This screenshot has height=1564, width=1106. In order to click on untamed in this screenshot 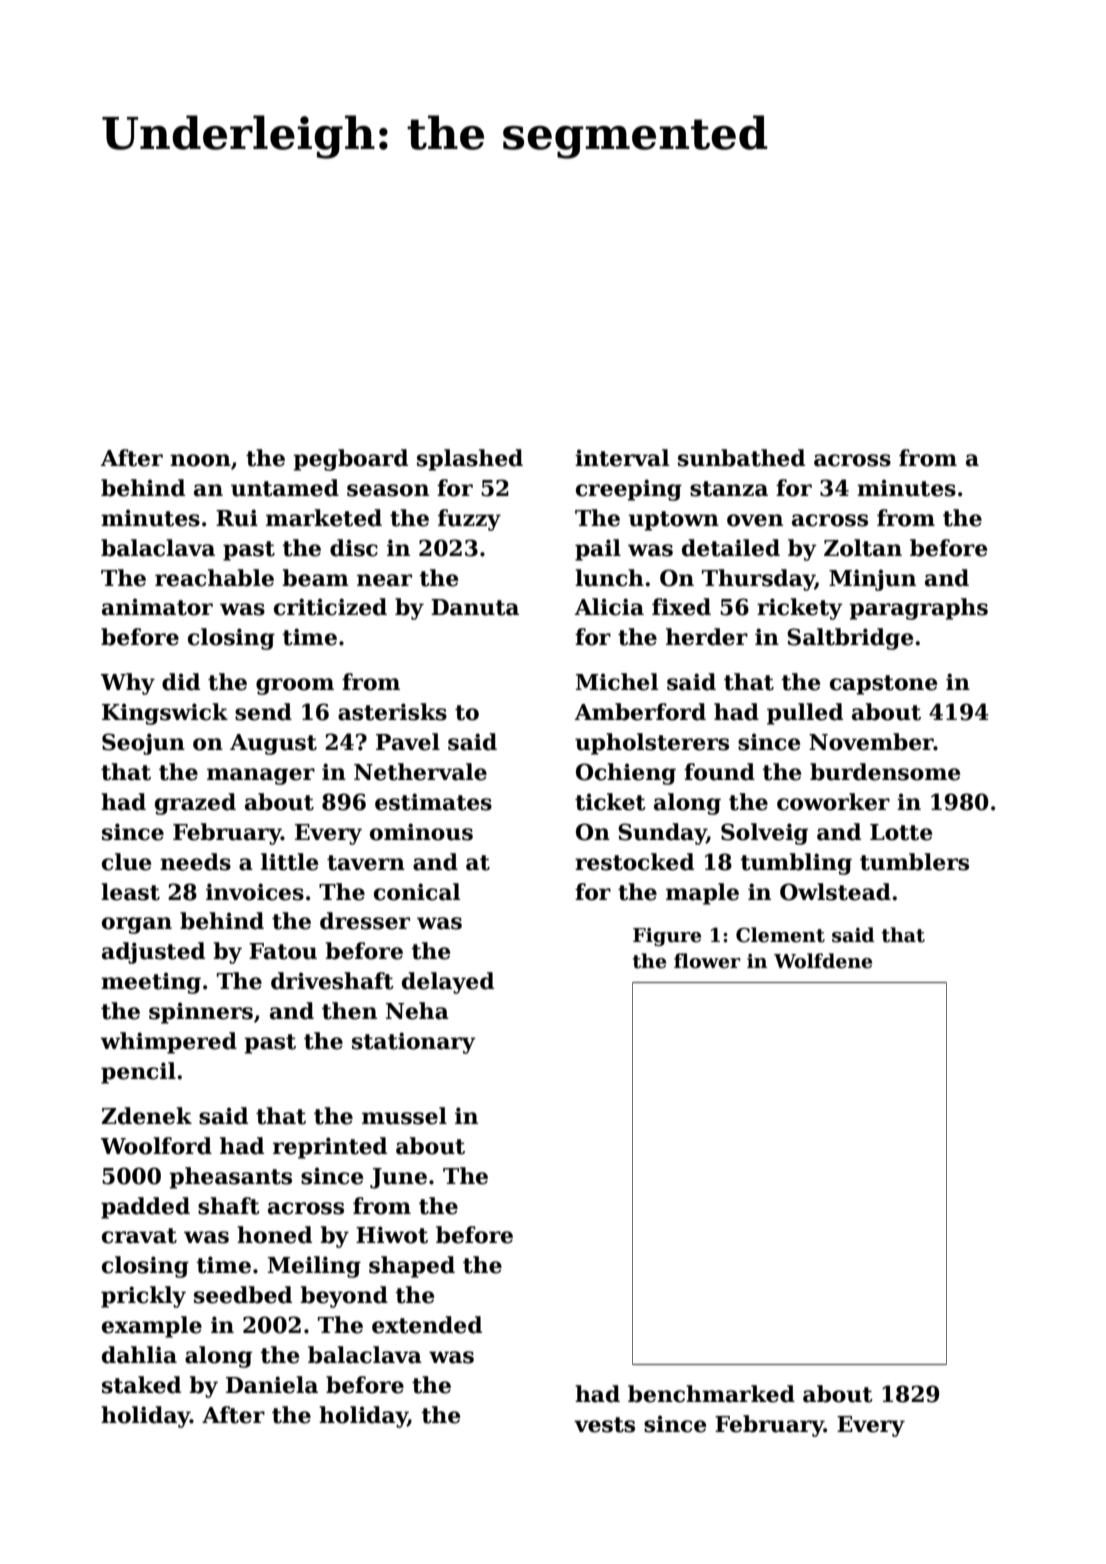, I will do `click(285, 488)`.
